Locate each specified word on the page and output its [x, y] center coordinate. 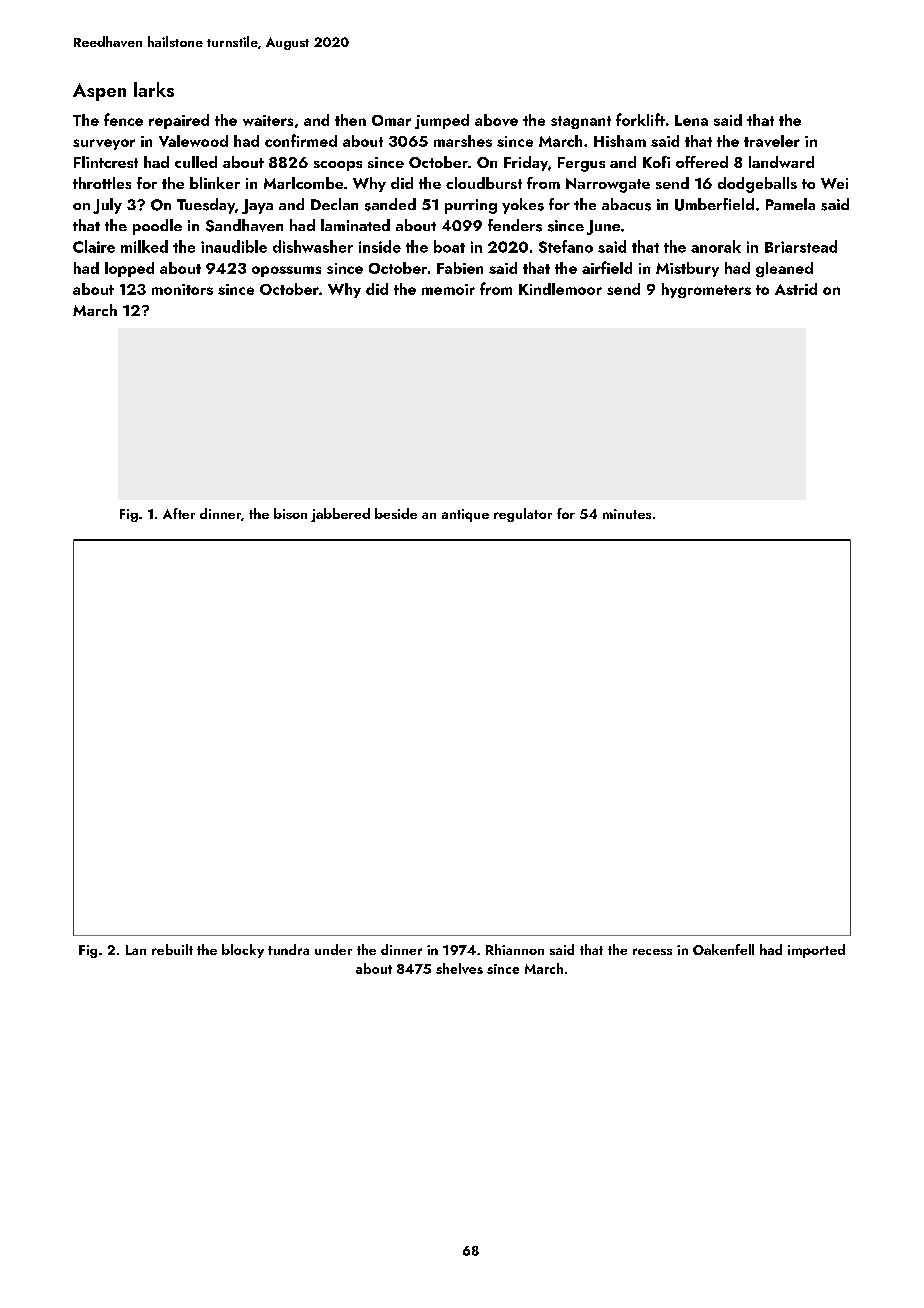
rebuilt [172, 949]
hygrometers [706, 290]
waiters [268, 120]
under [333, 949]
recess [652, 951]
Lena [691, 120]
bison [290, 513]
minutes [627, 514]
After [179, 513]
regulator [523, 515]
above [496, 120]
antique [465, 515]
